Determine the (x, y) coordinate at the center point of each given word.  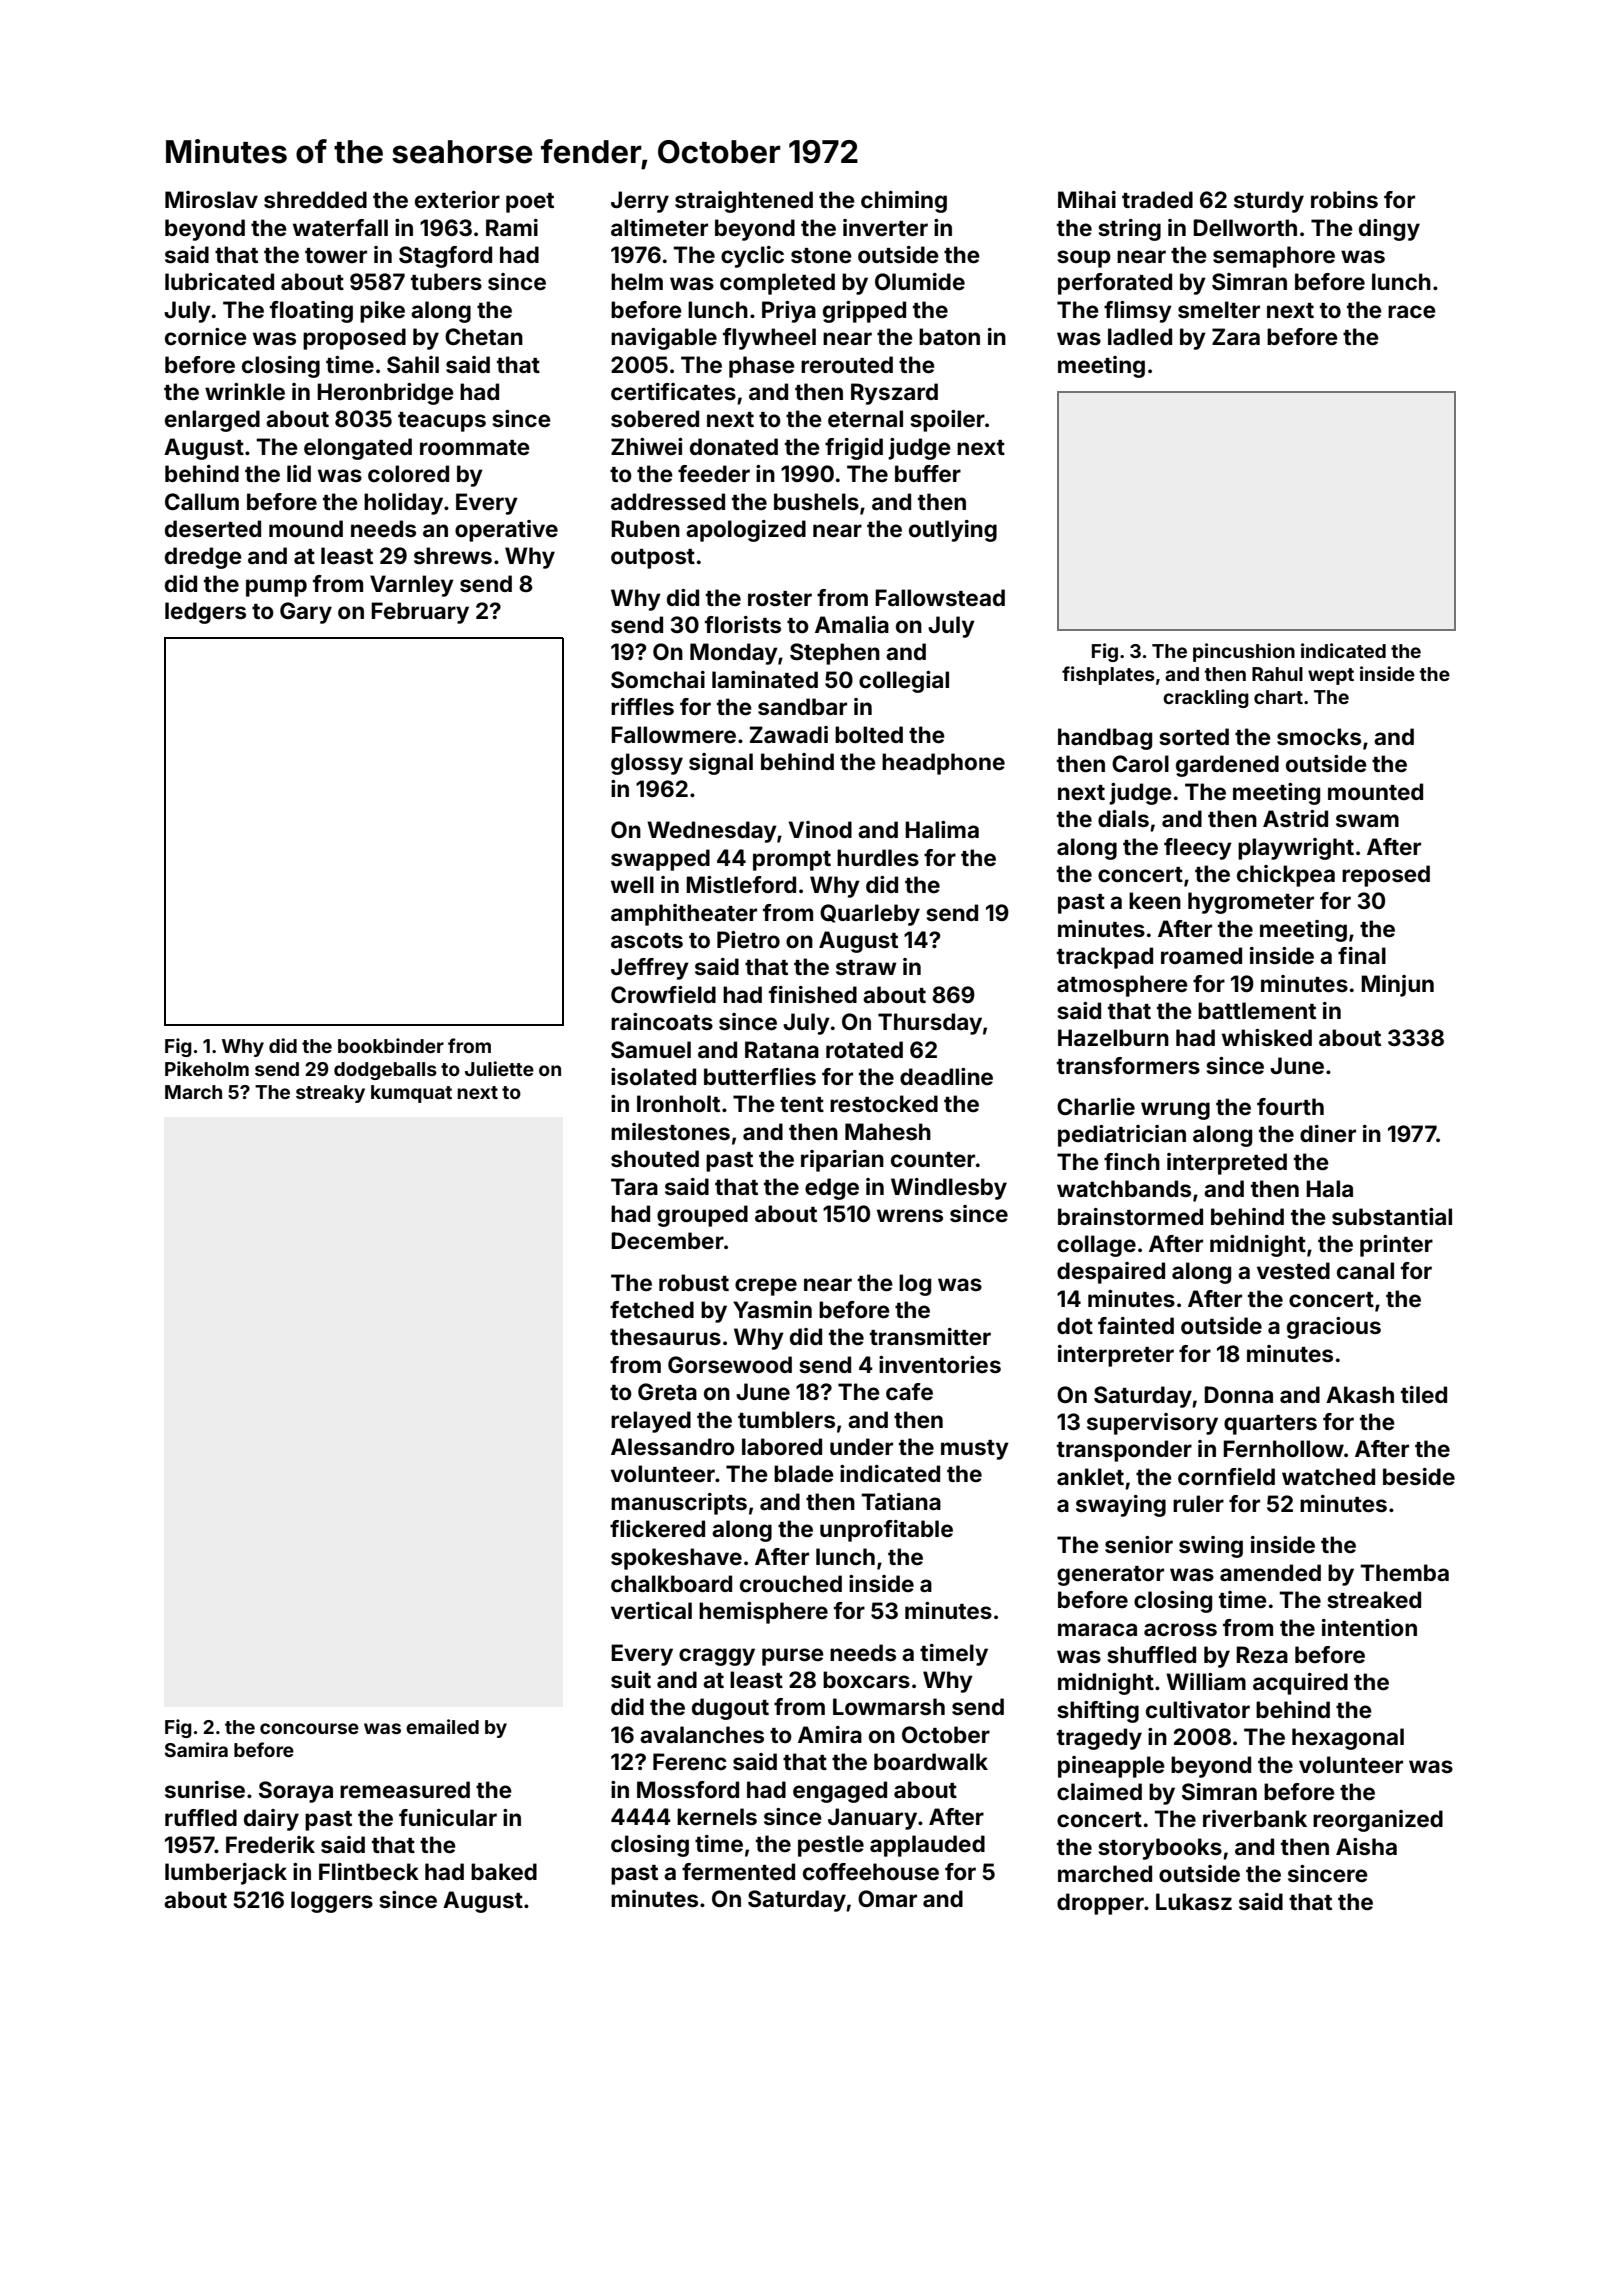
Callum (202, 501)
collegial (904, 682)
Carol (1140, 763)
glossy (647, 764)
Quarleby (870, 915)
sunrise (205, 1789)
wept (1331, 676)
